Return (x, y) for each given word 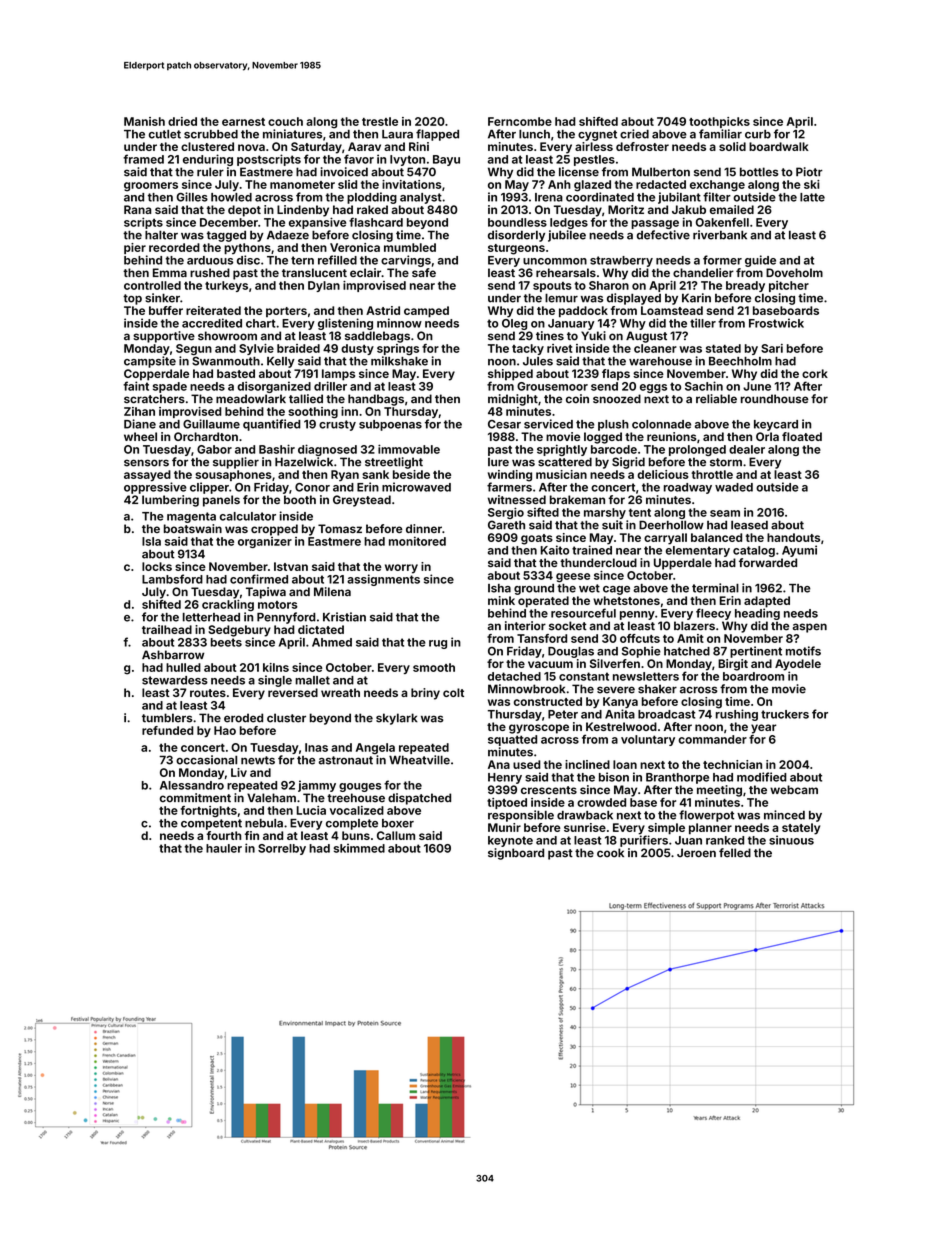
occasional (206, 760)
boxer (398, 823)
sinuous (791, 840)
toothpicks (719, 122)
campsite (150, 362)
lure (498, 462)
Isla (151, 541)
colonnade (661, 424)
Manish (144, 121)
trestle (380, 121)
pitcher (789, 286)
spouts (552, 287)
